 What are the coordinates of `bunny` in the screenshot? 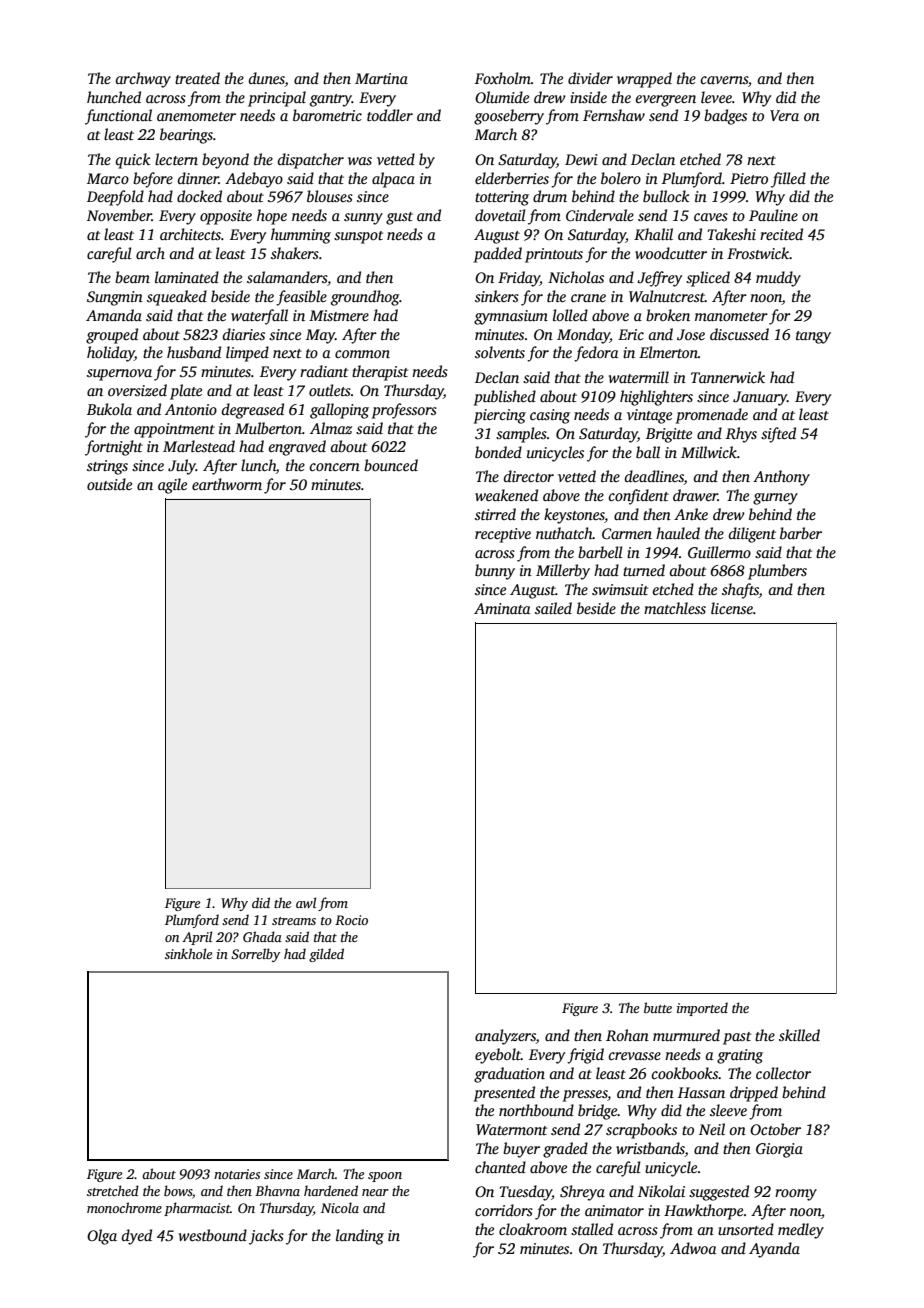 It's located at (495, 572).
